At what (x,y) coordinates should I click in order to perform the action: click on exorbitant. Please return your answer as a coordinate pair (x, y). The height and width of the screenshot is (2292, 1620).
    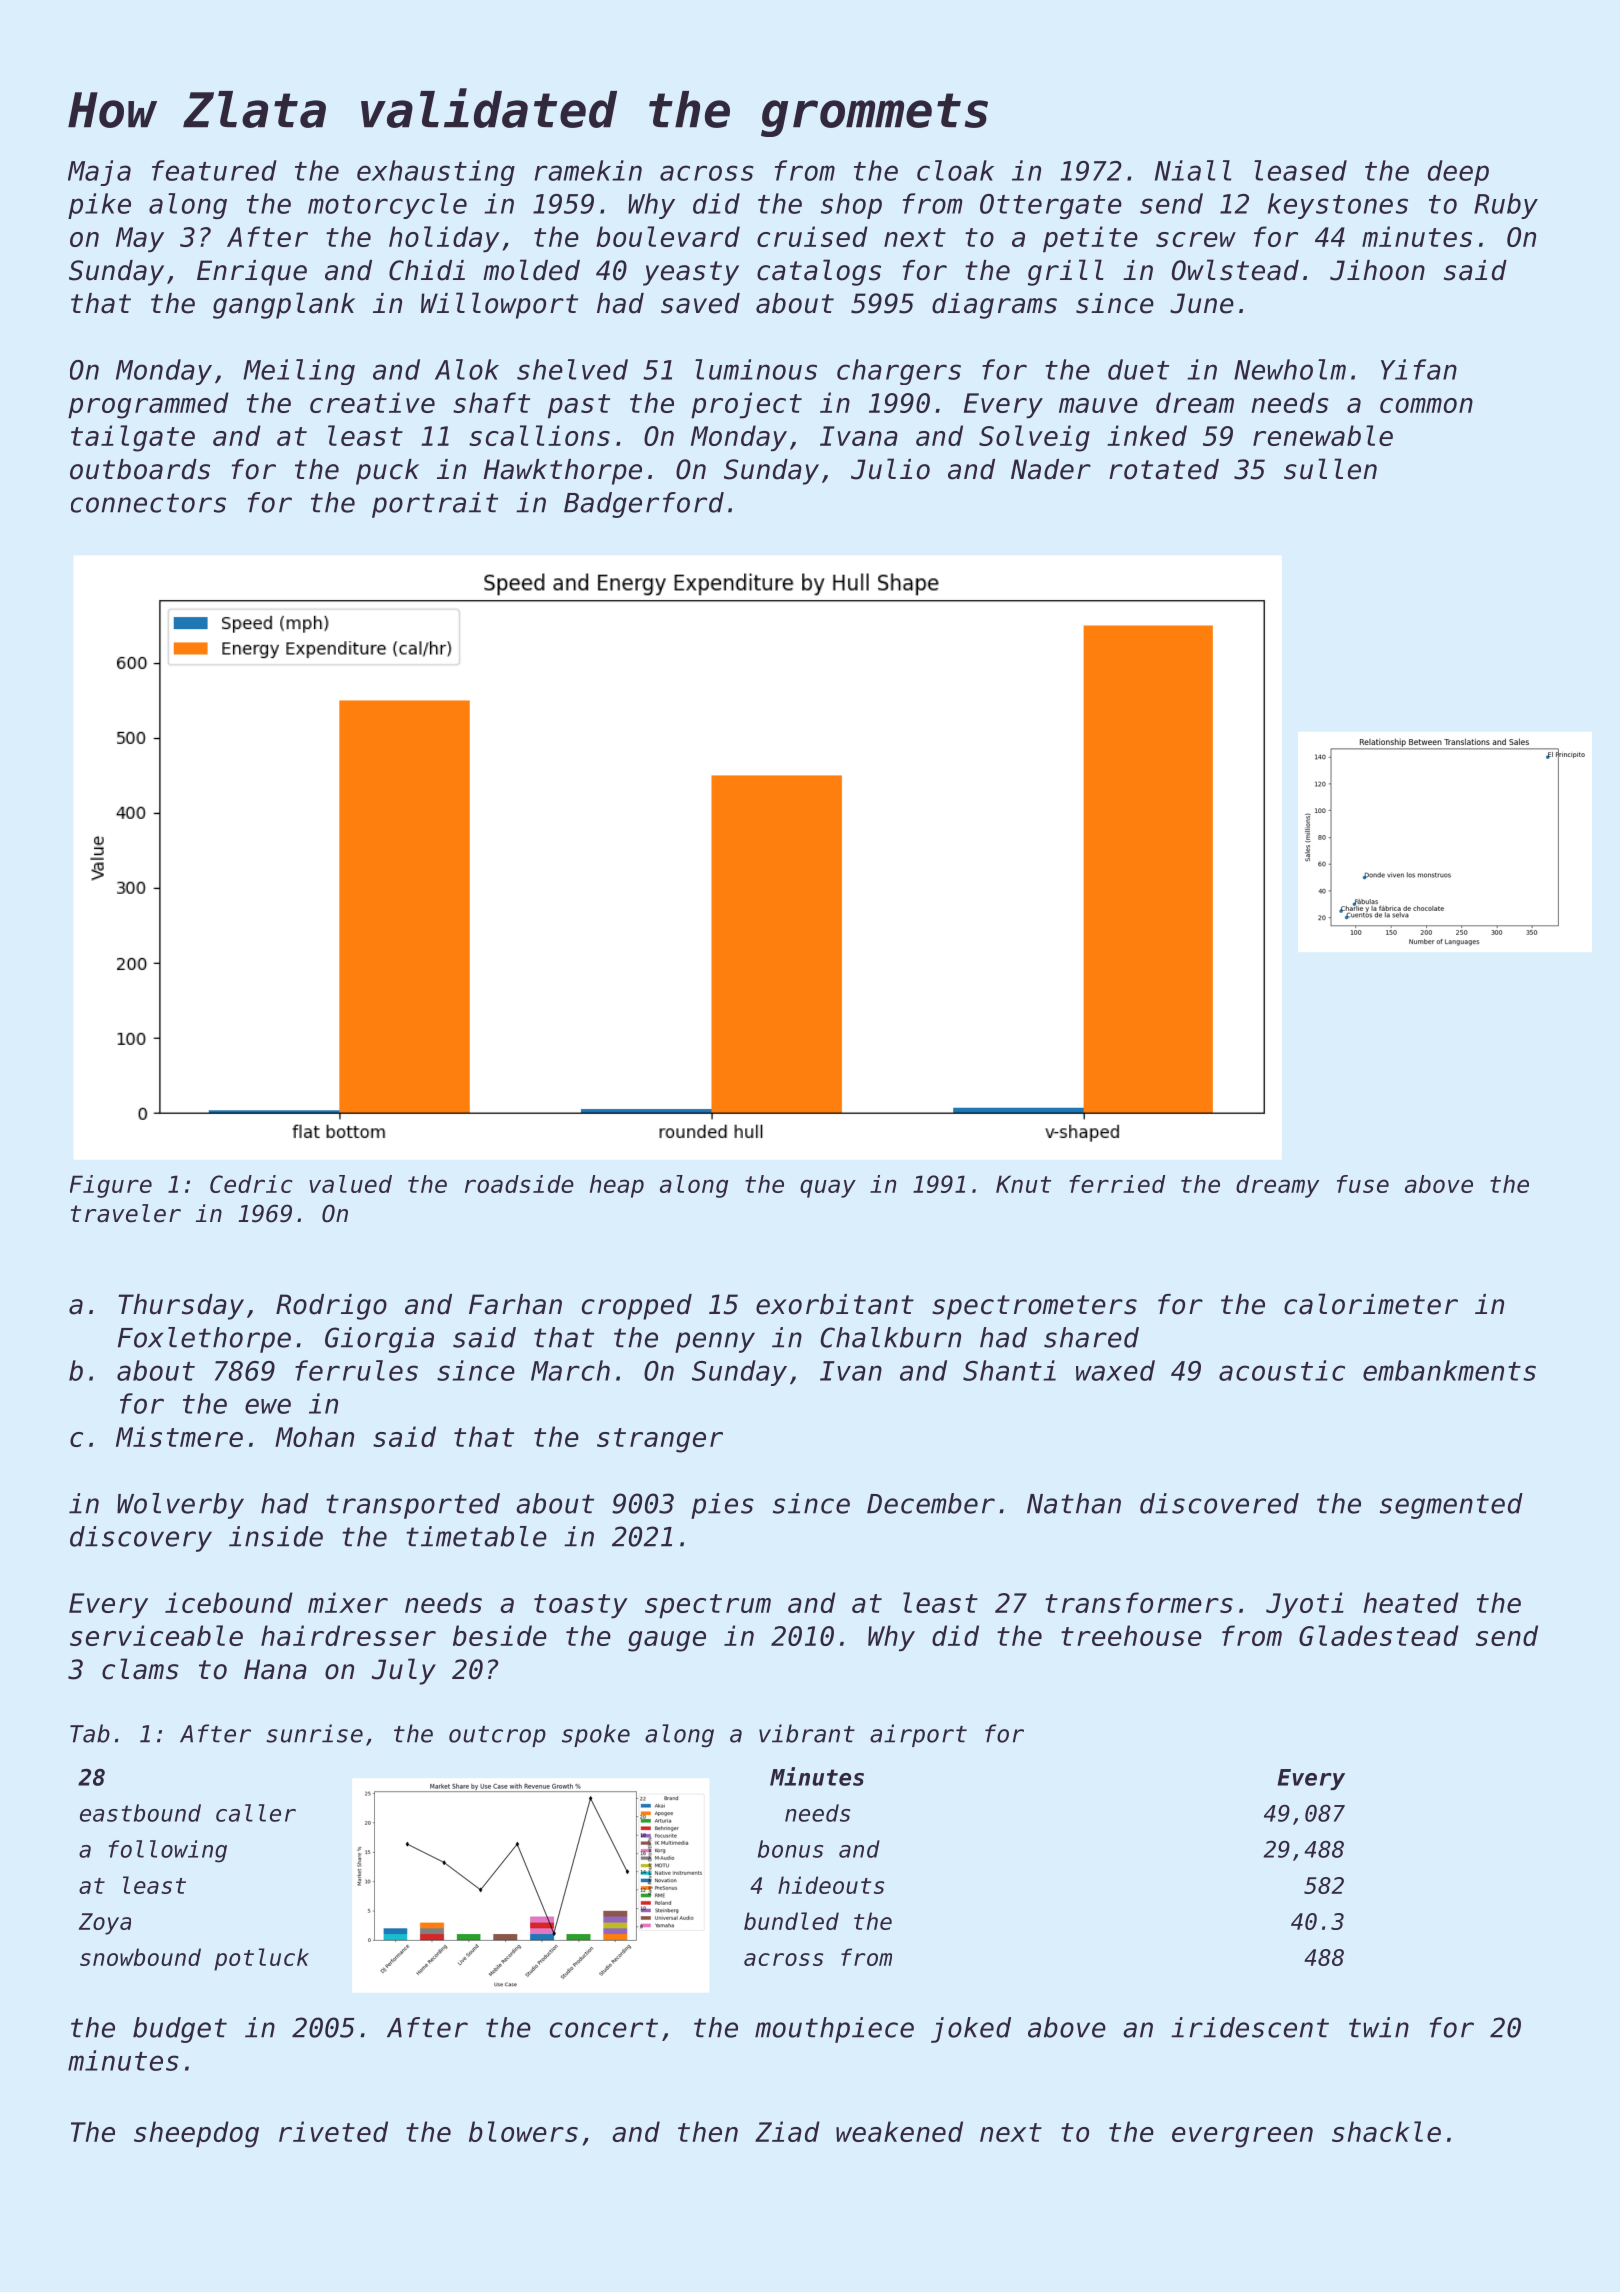
    Looking at the image, I should click on (835, 1304).
